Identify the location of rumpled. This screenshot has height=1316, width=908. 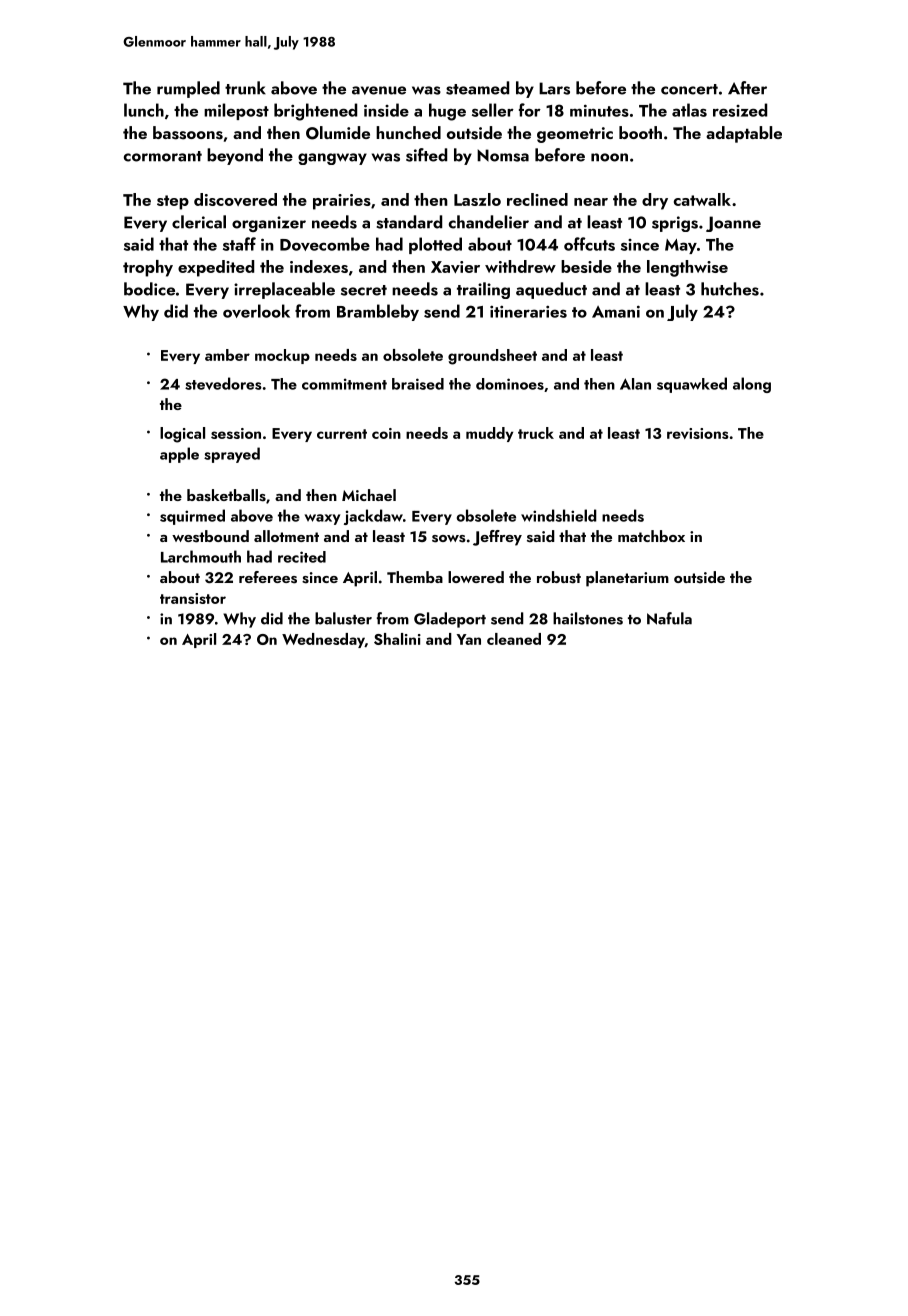
(188, 89).
